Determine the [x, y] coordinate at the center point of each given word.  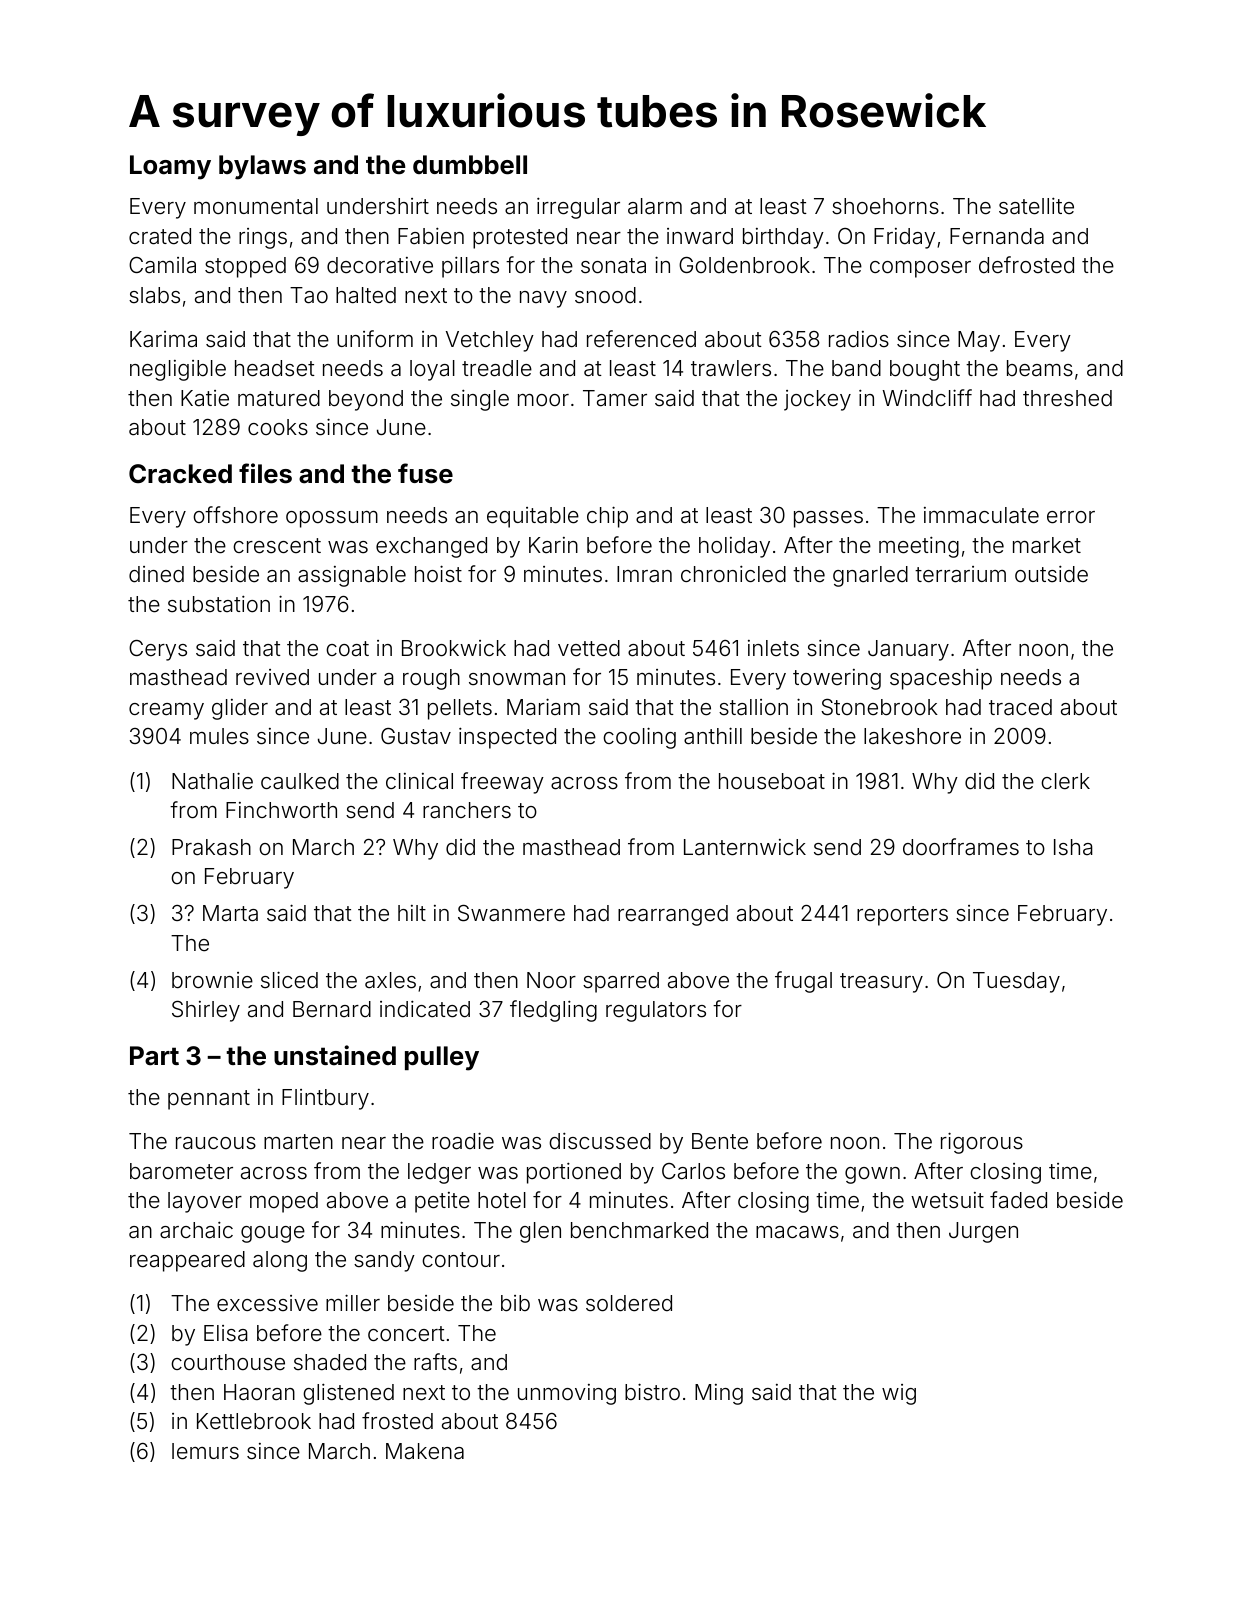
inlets [773, 648]
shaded [330, 1362]
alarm [655, 206]
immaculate [981, 515]
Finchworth [281, 810]
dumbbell [470, 165]
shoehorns [885, 206]
